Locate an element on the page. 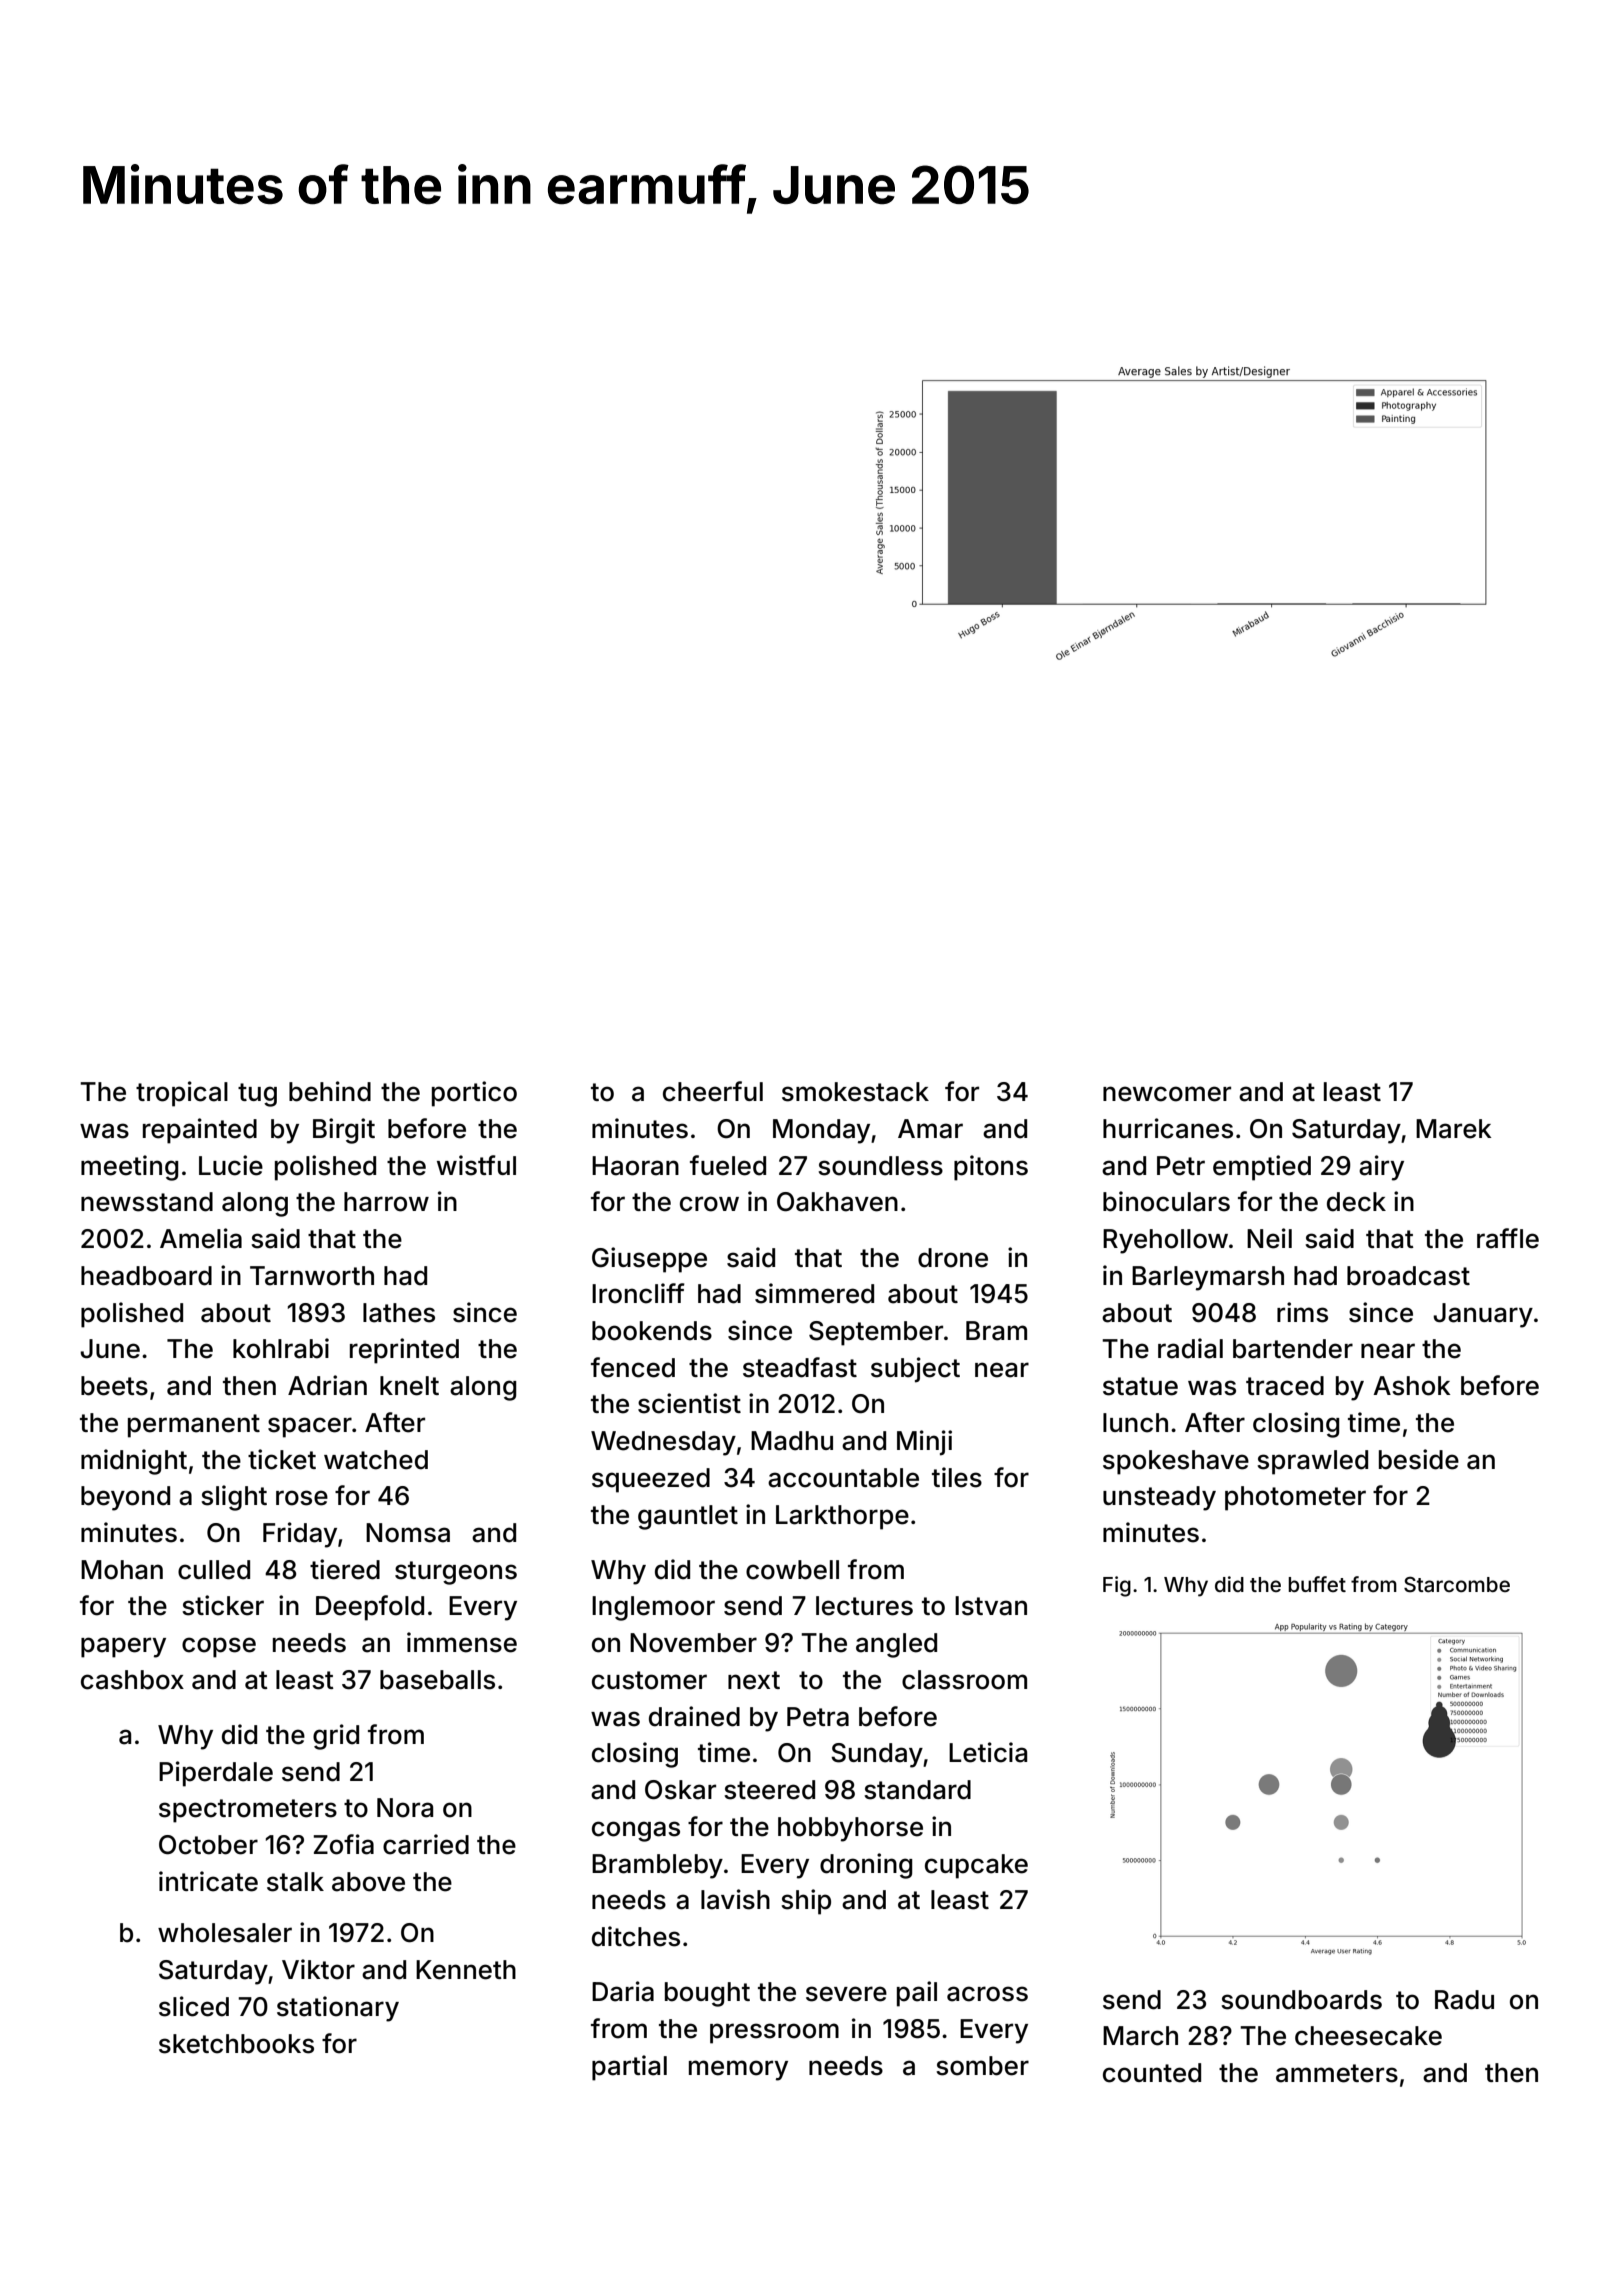 The width and height of the document is (1620, 2292). counted is located at coordinates (1152, 2073).
